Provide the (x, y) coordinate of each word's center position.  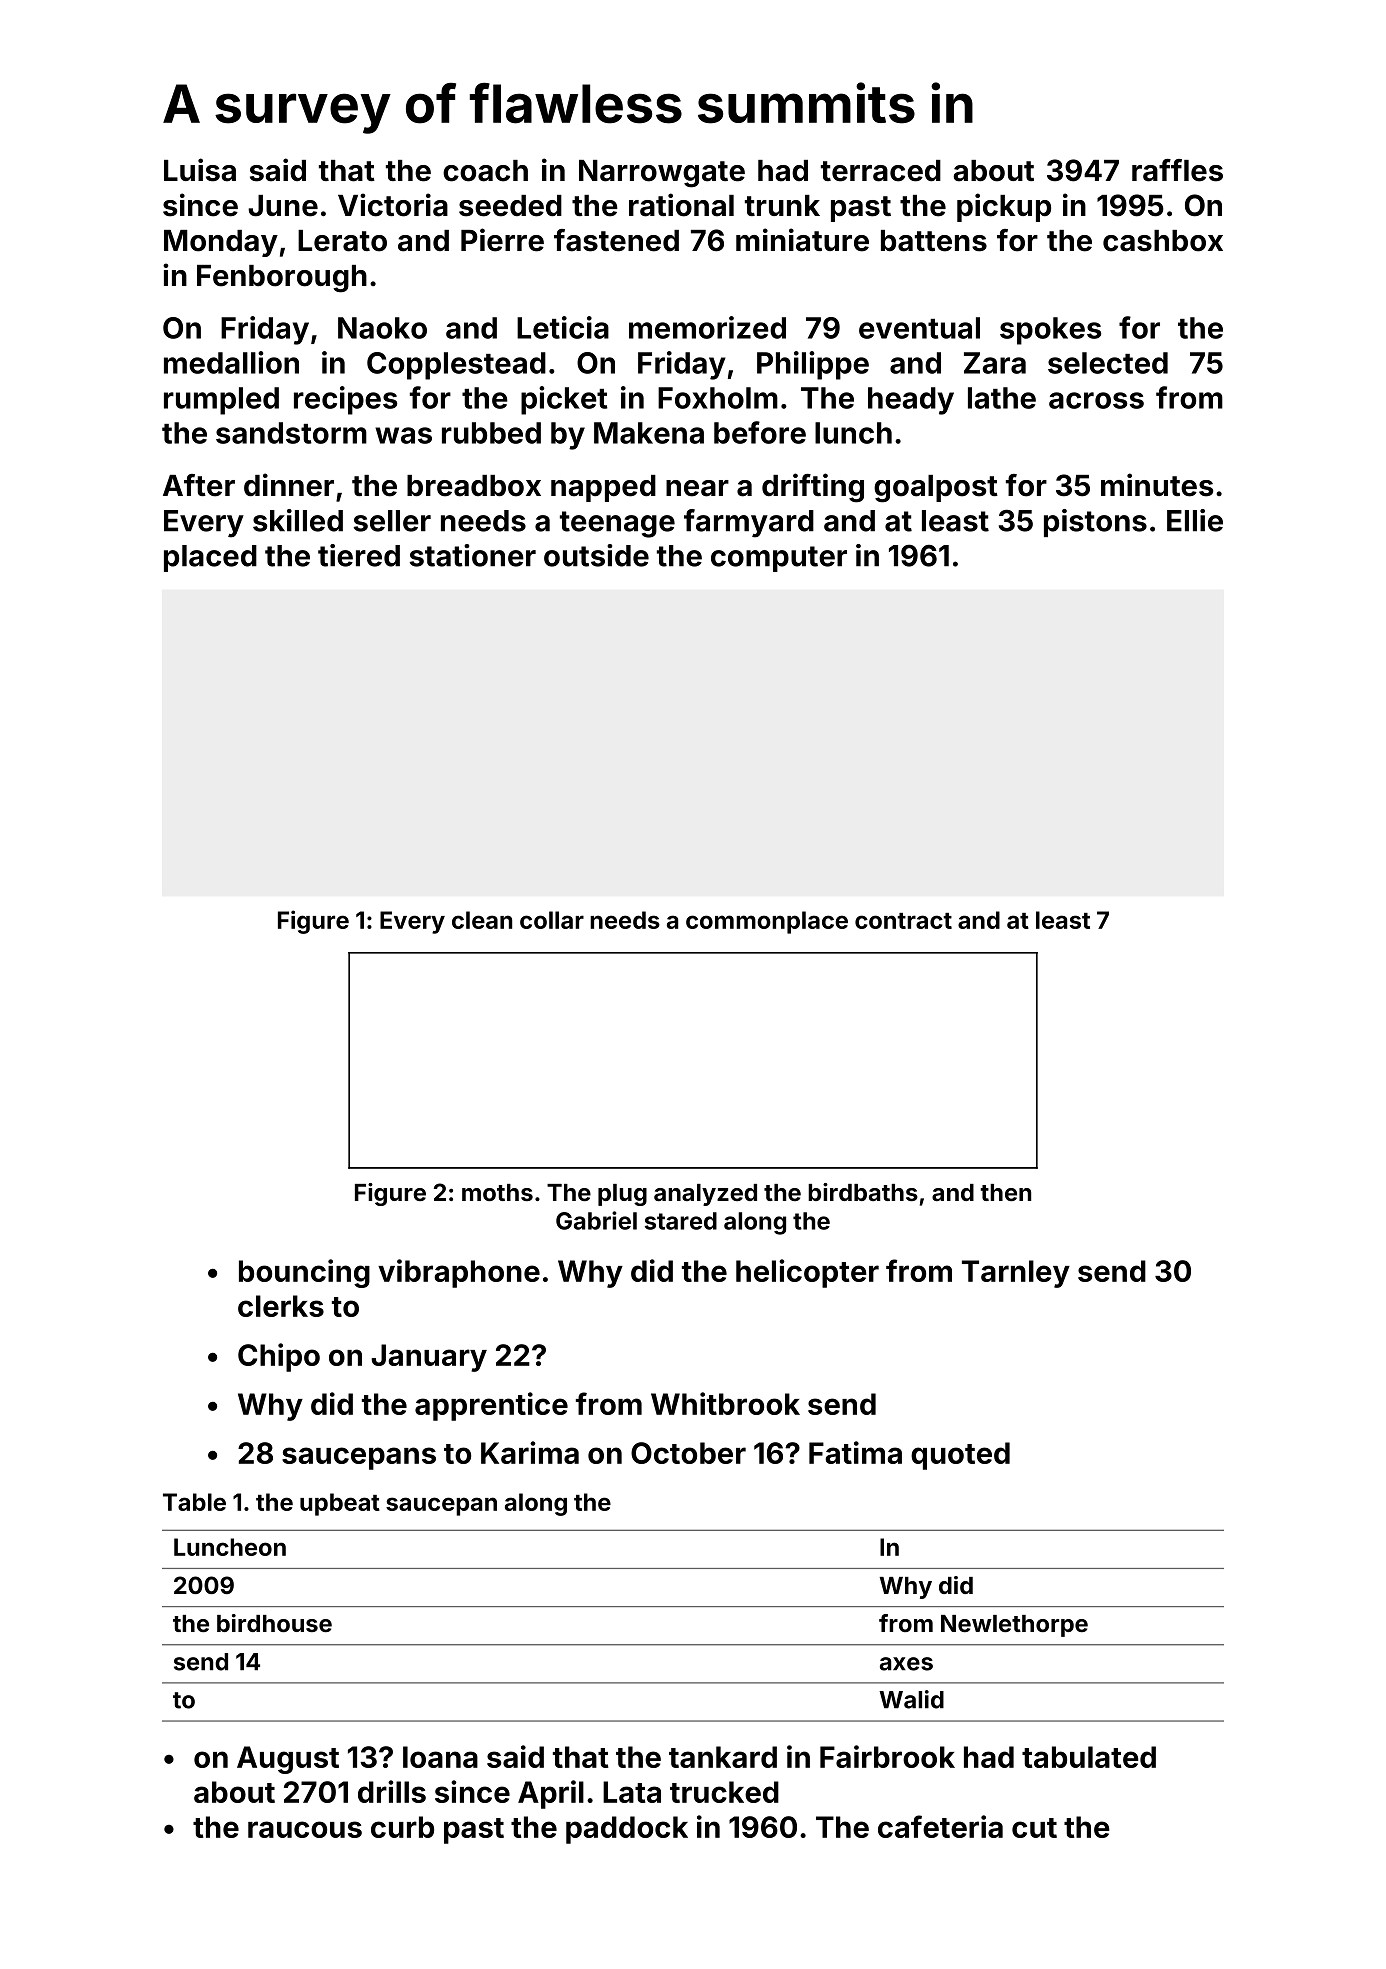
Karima (530, 1452)
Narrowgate (662, 174)
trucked (724, 1792)
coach (485, 171)
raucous (305, 1829)
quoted (960, 1456)
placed (210, 558)
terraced (881, 171)
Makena (649, 433)
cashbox (1163, 241)
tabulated (1089, 1757)
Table (194, 1502)
